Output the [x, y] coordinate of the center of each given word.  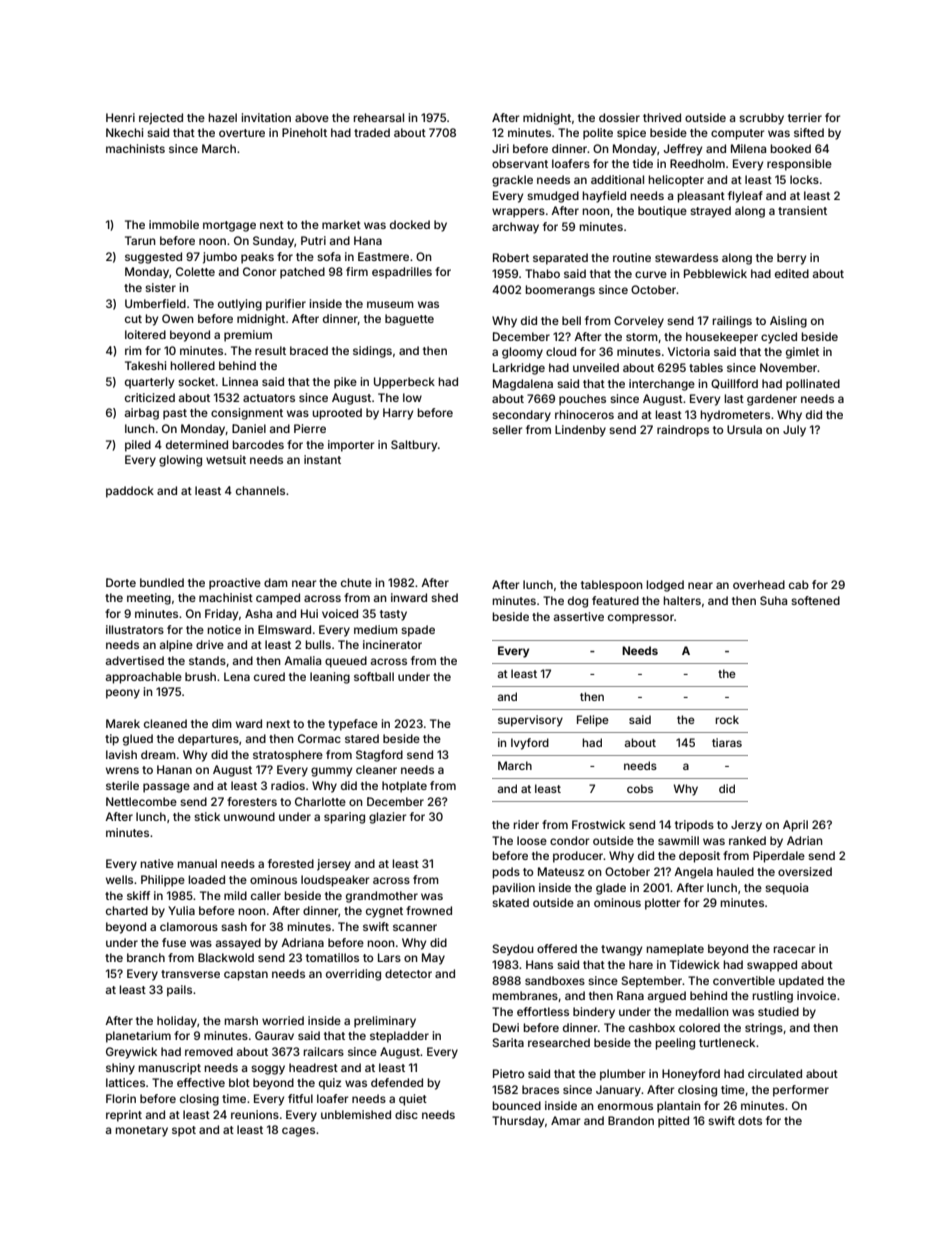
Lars [389, 957]
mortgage [229, 226]
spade [418, 631]
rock [727, 719]
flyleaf [745, 197]
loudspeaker [335, 881]
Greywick [131, 1053]
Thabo [542, 273]
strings [764, 1029]
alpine [176, 646]
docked [410, 224]
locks [804, 179]
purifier [286, 305]
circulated [775, 1073]
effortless [543, 1011]
